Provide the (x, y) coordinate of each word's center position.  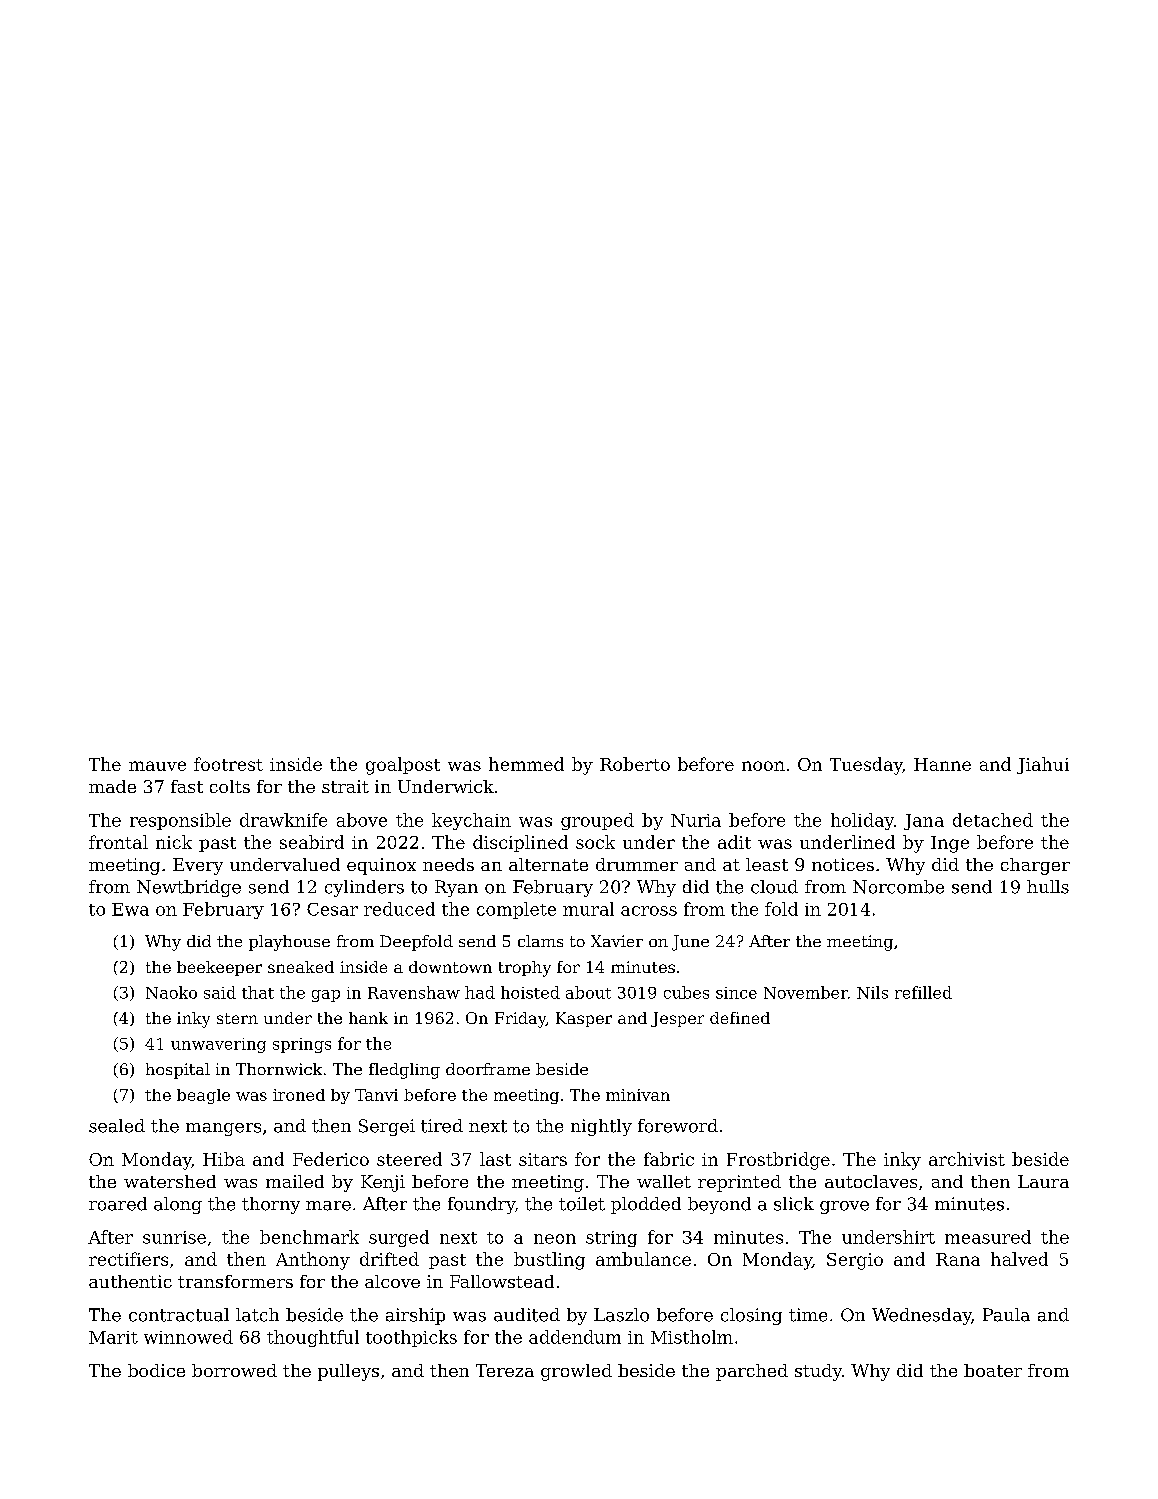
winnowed (188, 1337)
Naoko (171, 992)
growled (576, 1372)
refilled (923, 992)
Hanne (942, 764)
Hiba (224, 1159)
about (588, 992)
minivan (638, 1095)
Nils (872, 992)
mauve (157, 766)
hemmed (526, 764)
